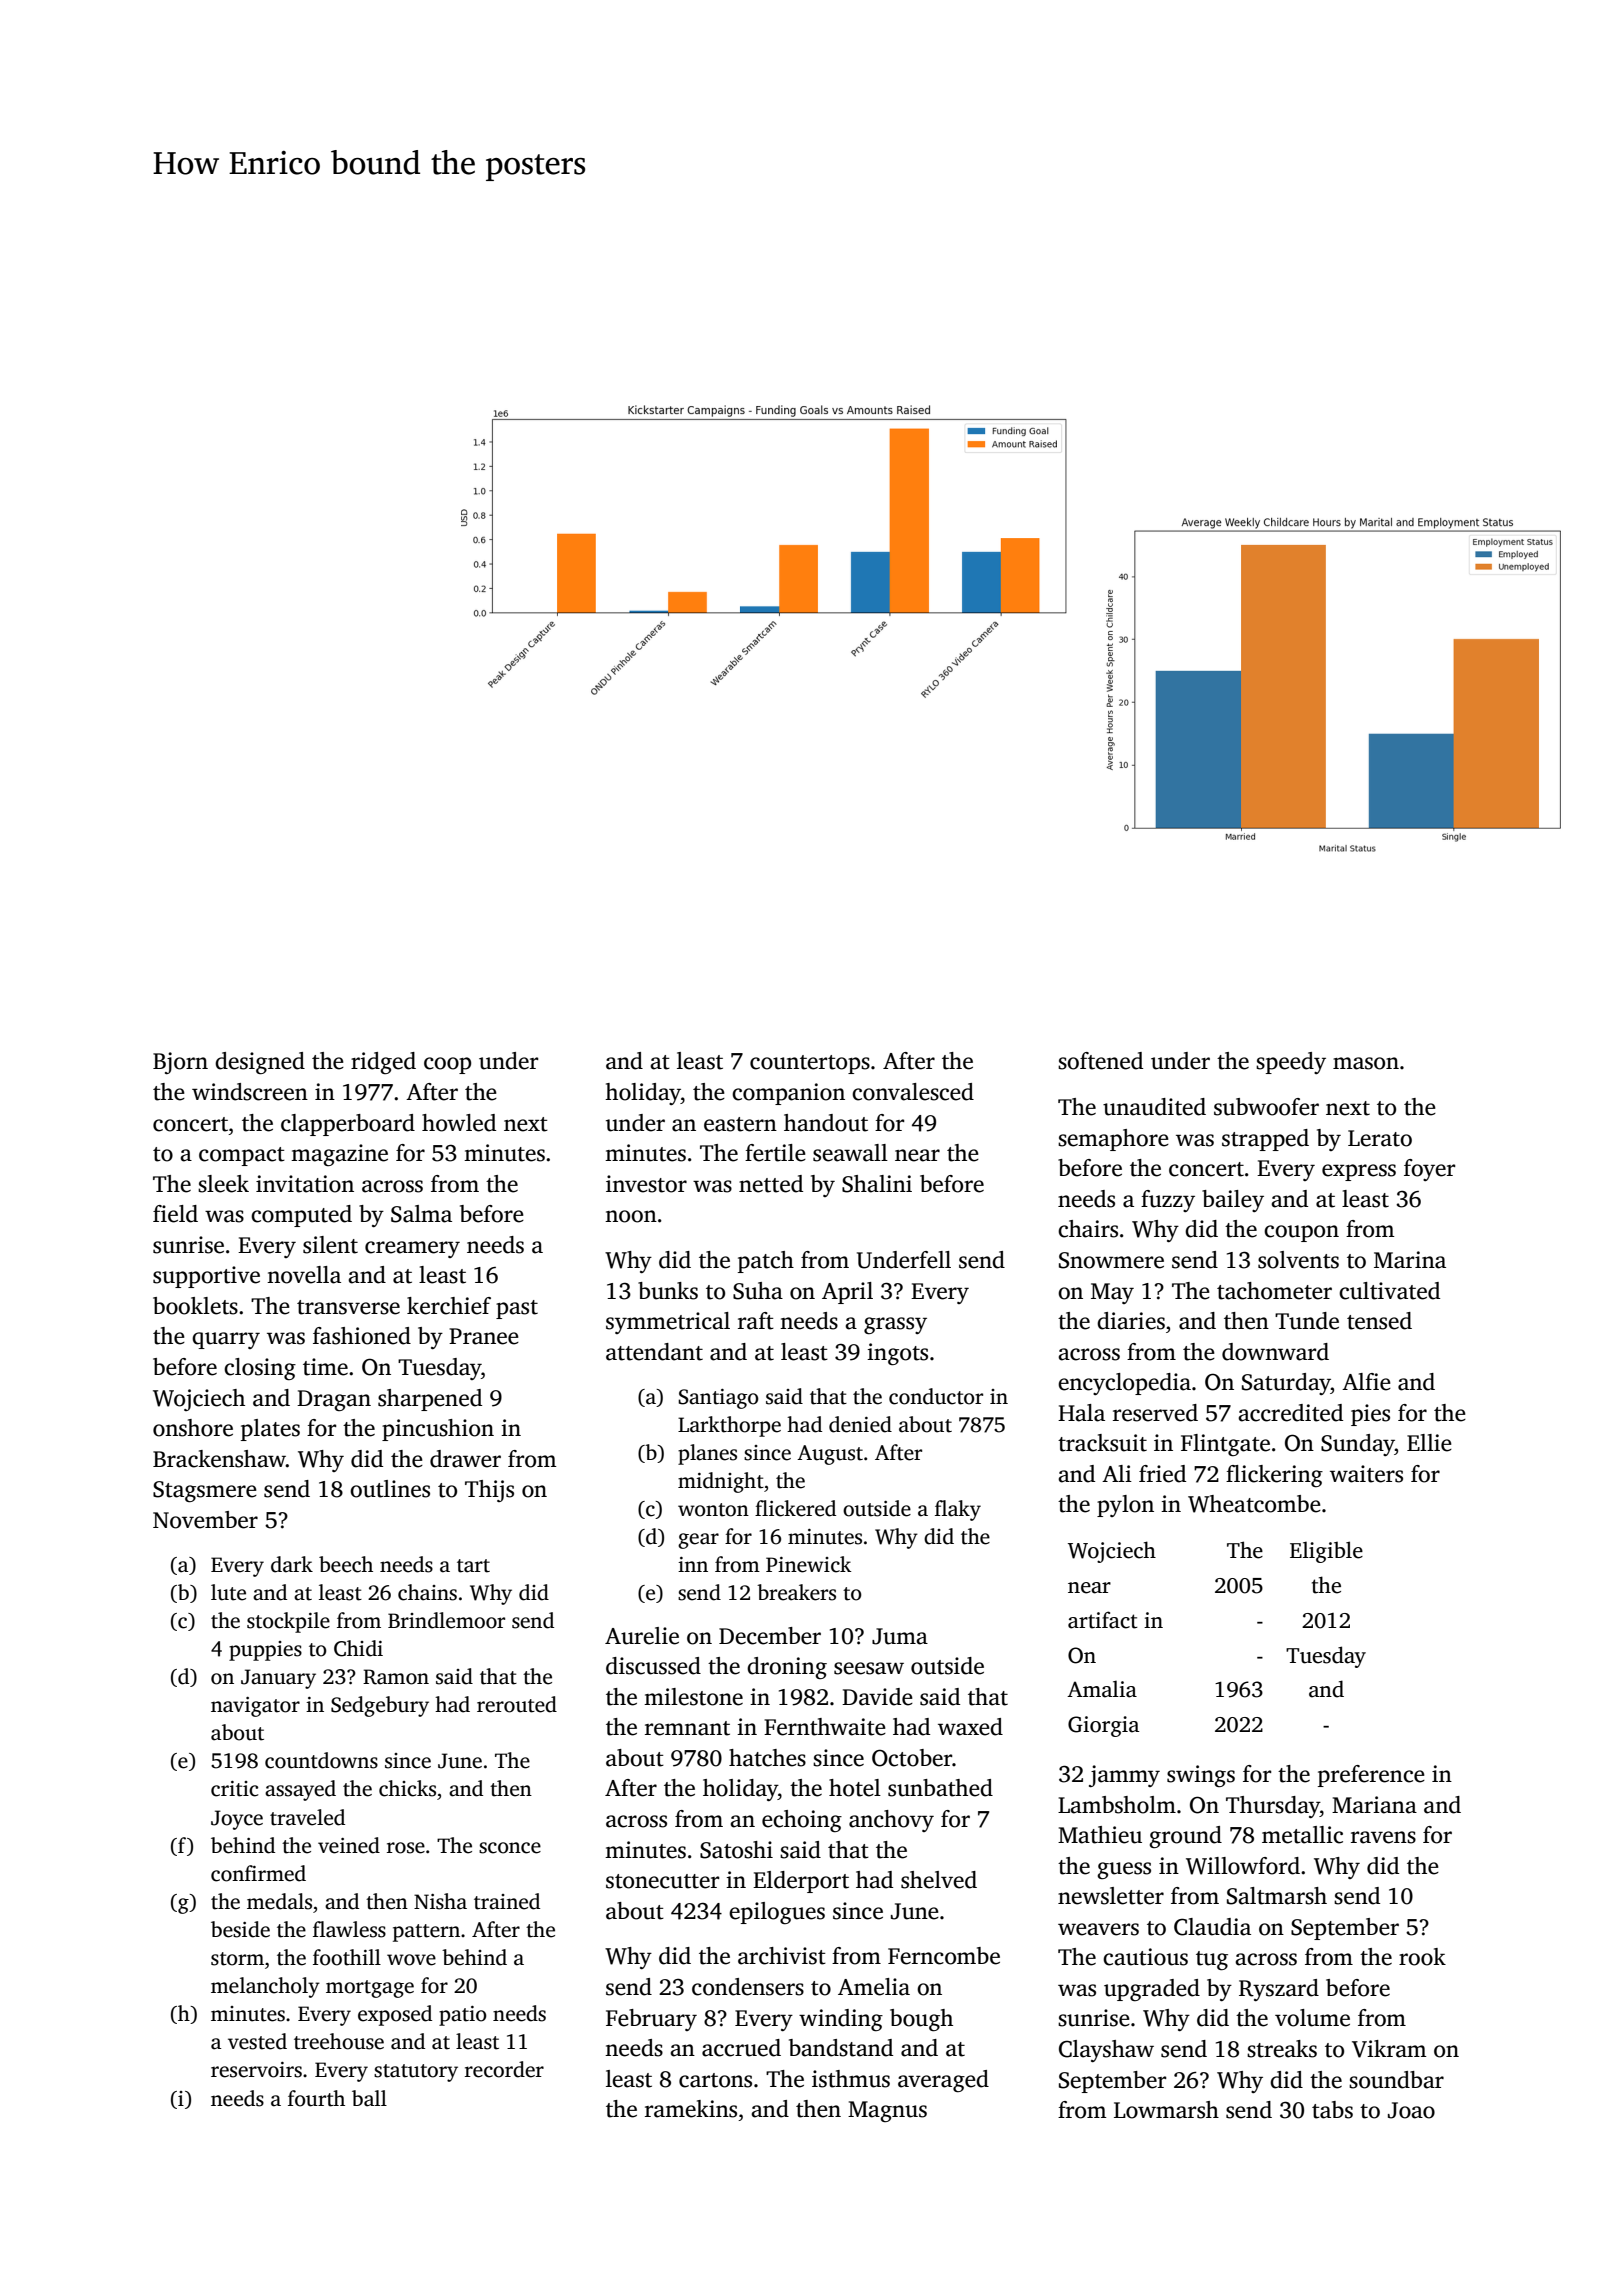 Image resolution: width=1620 pixels, height=2292 pixels. Describe the element at coordinates (1102, 1443) in the screenshot. I see `tracksuit` at that location.
